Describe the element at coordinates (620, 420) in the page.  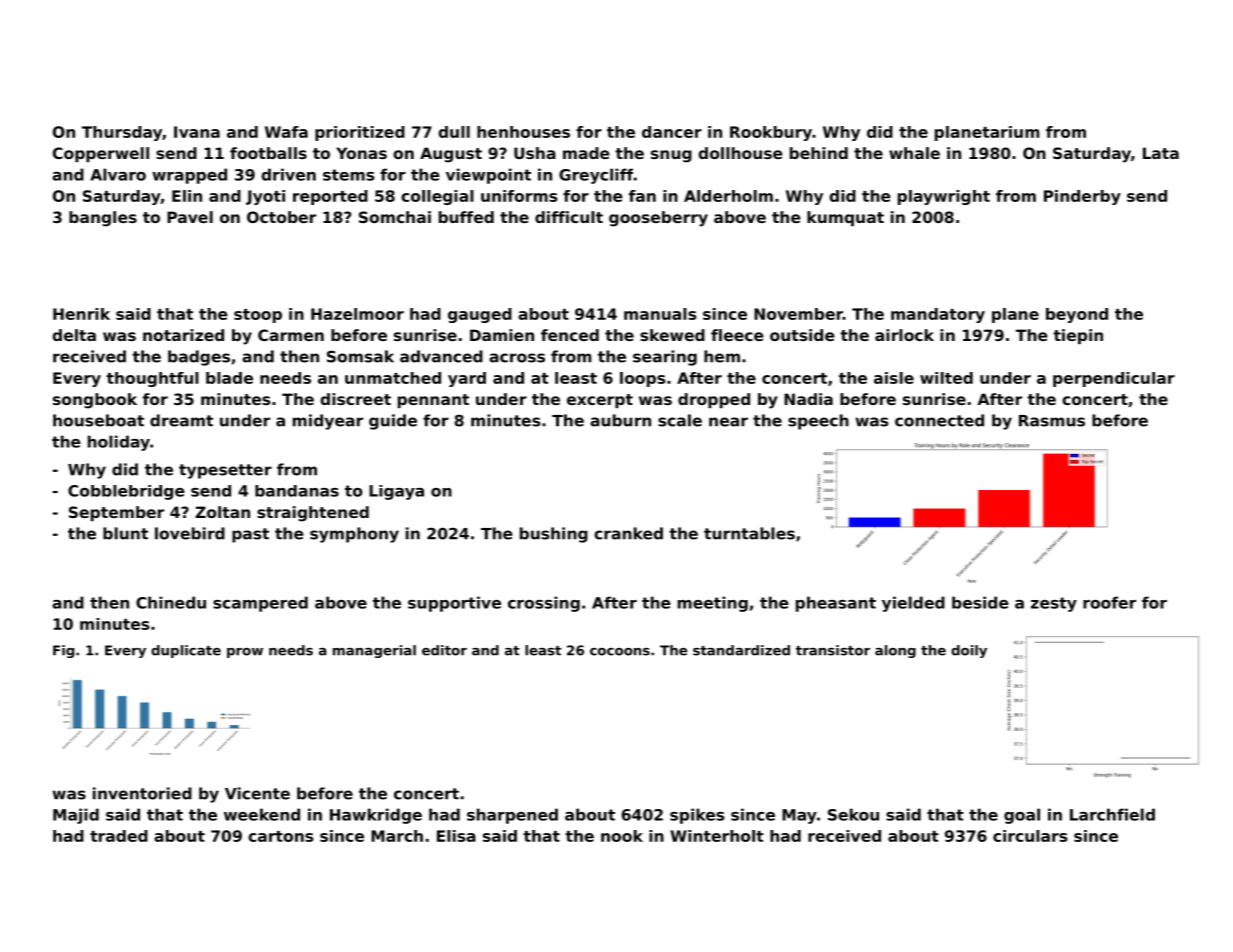
I see `auburn` at that location.
